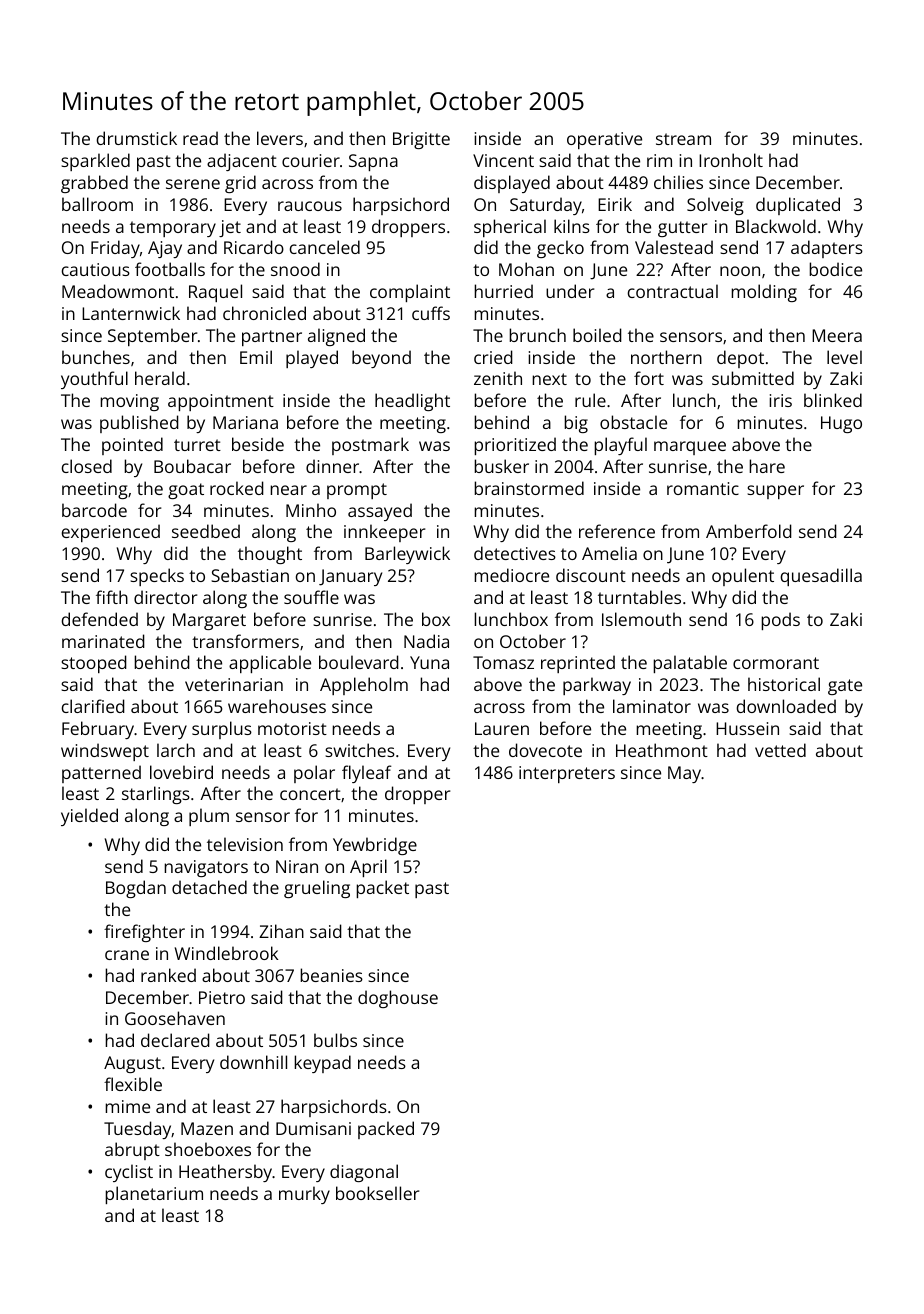 This screenshot has height=1314, width=924. I want to click on gecko, so click(560, 249).
